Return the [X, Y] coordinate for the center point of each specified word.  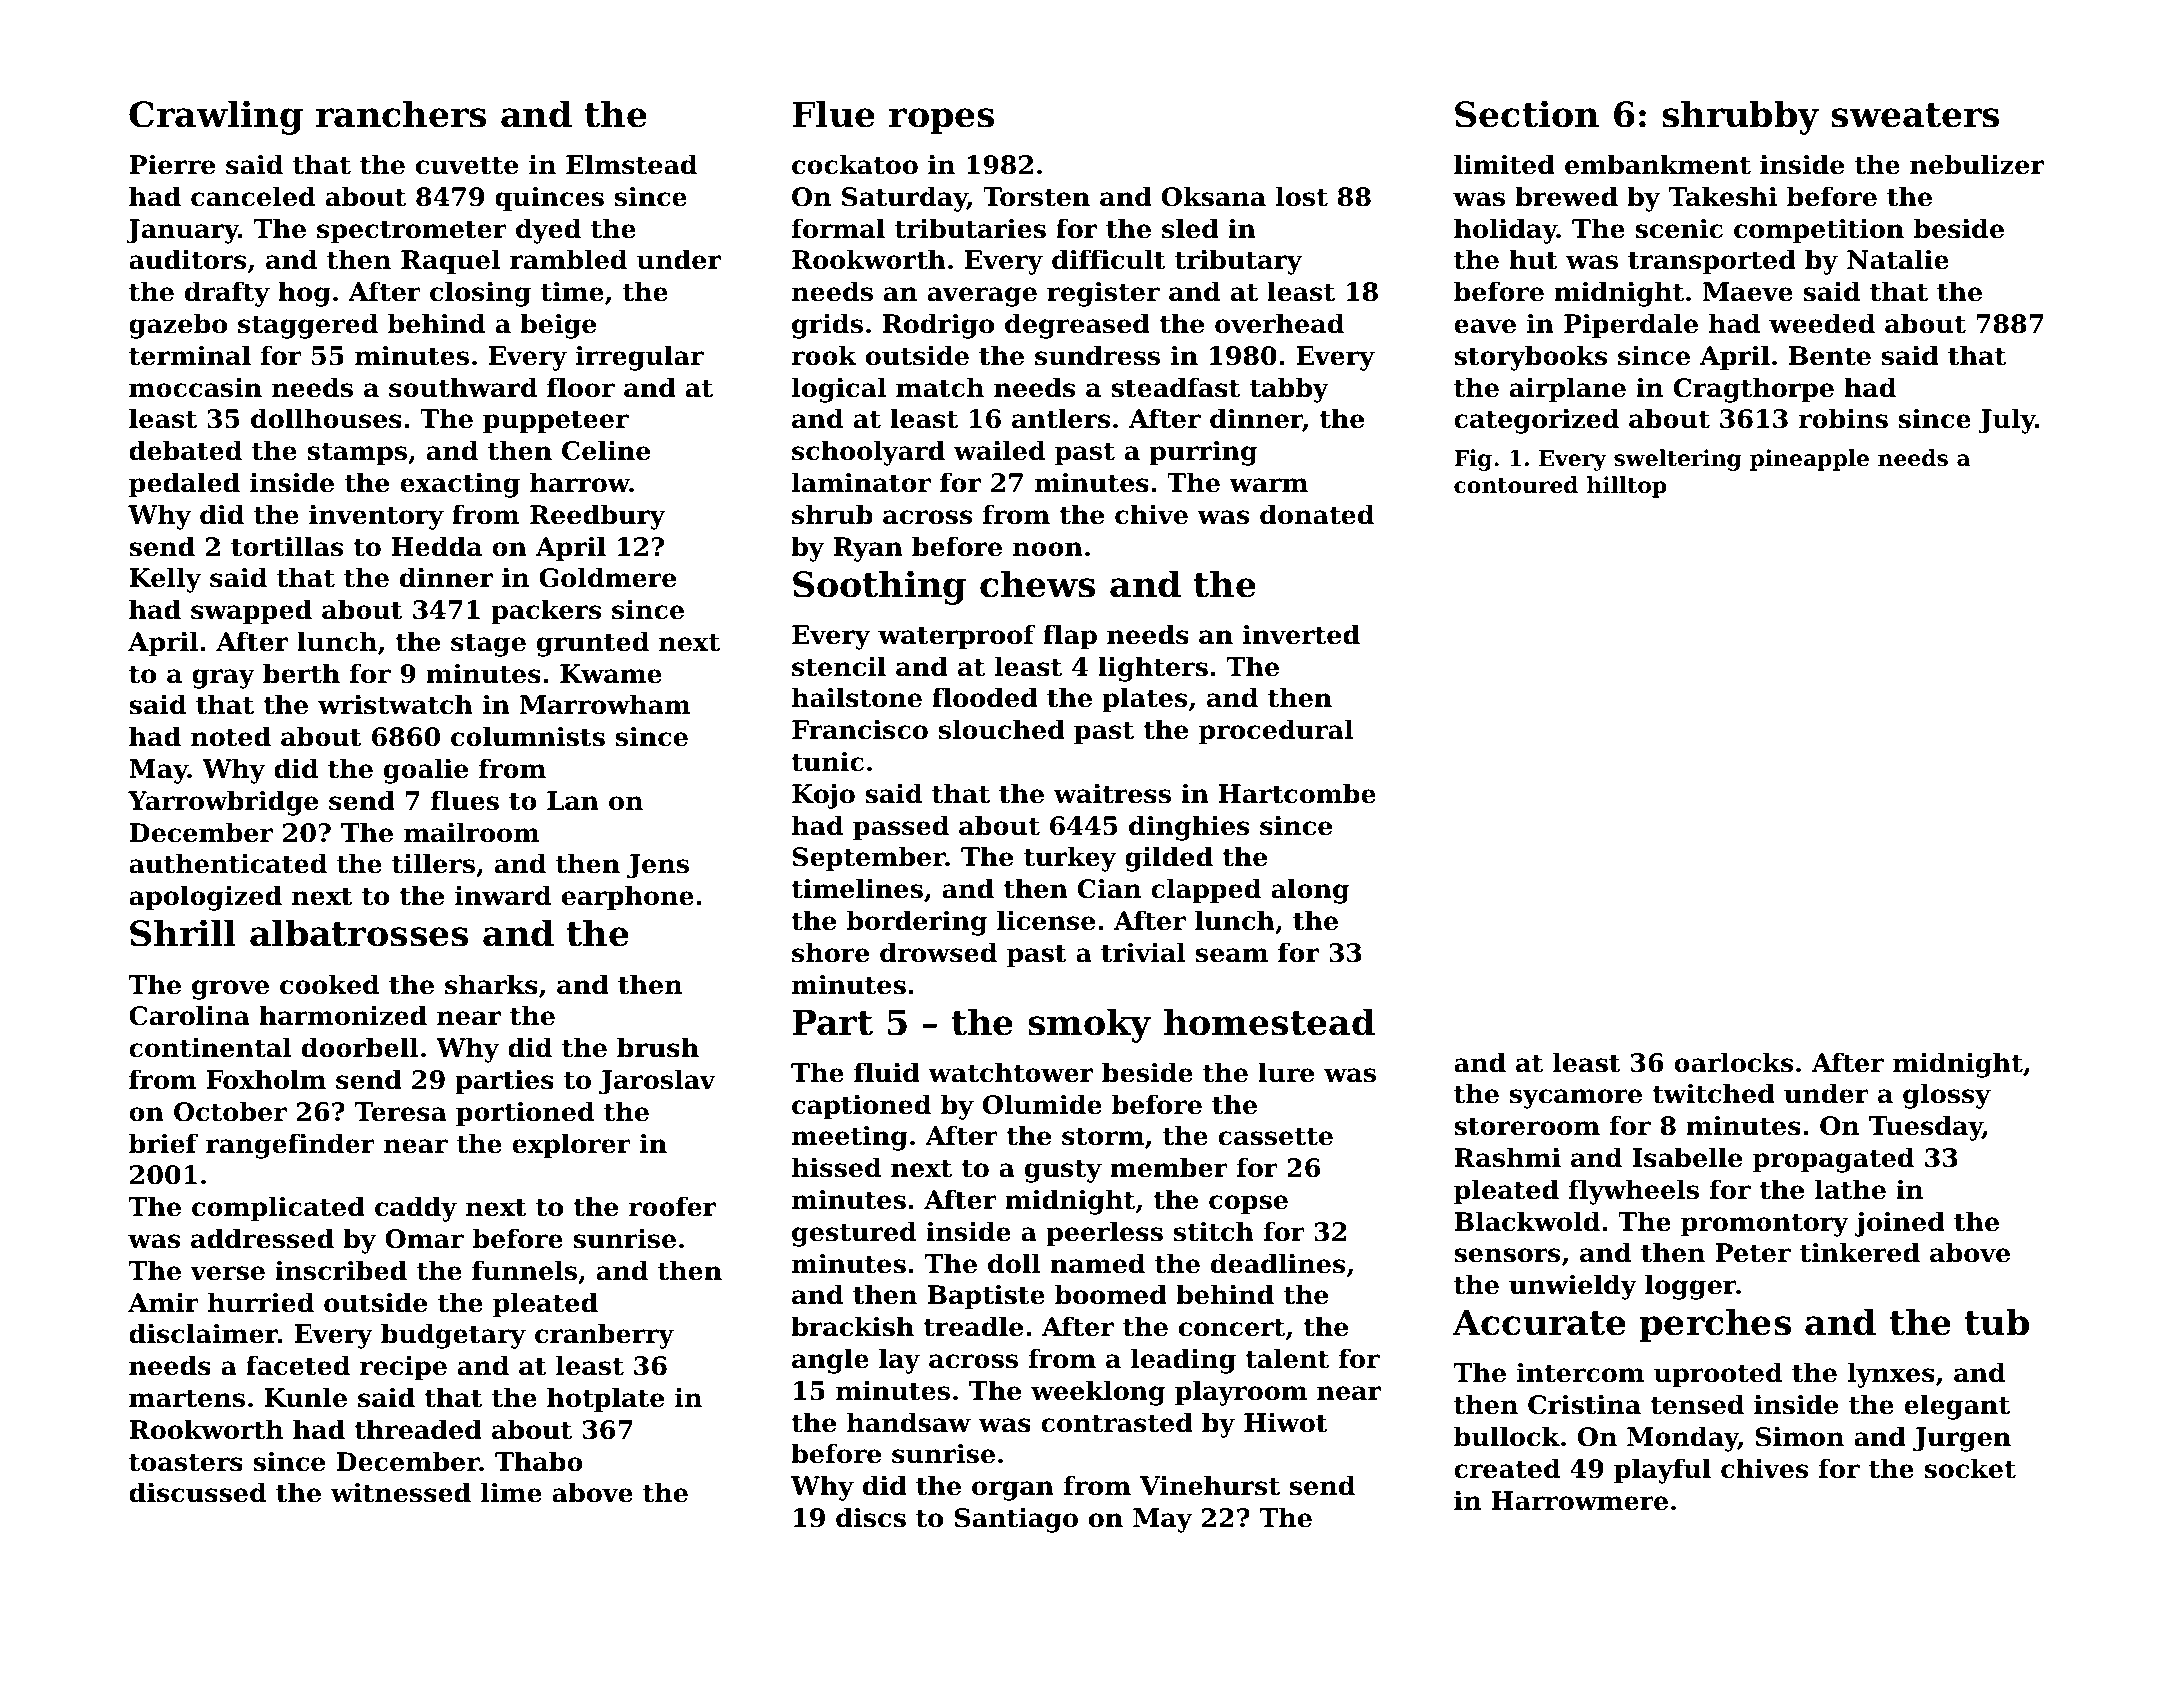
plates [1144, 700]
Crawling [216, 117]
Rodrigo [938, 326]
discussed [197, 1492]
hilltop [1626, 487]
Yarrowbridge [223, 803]
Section [1527, 114]
